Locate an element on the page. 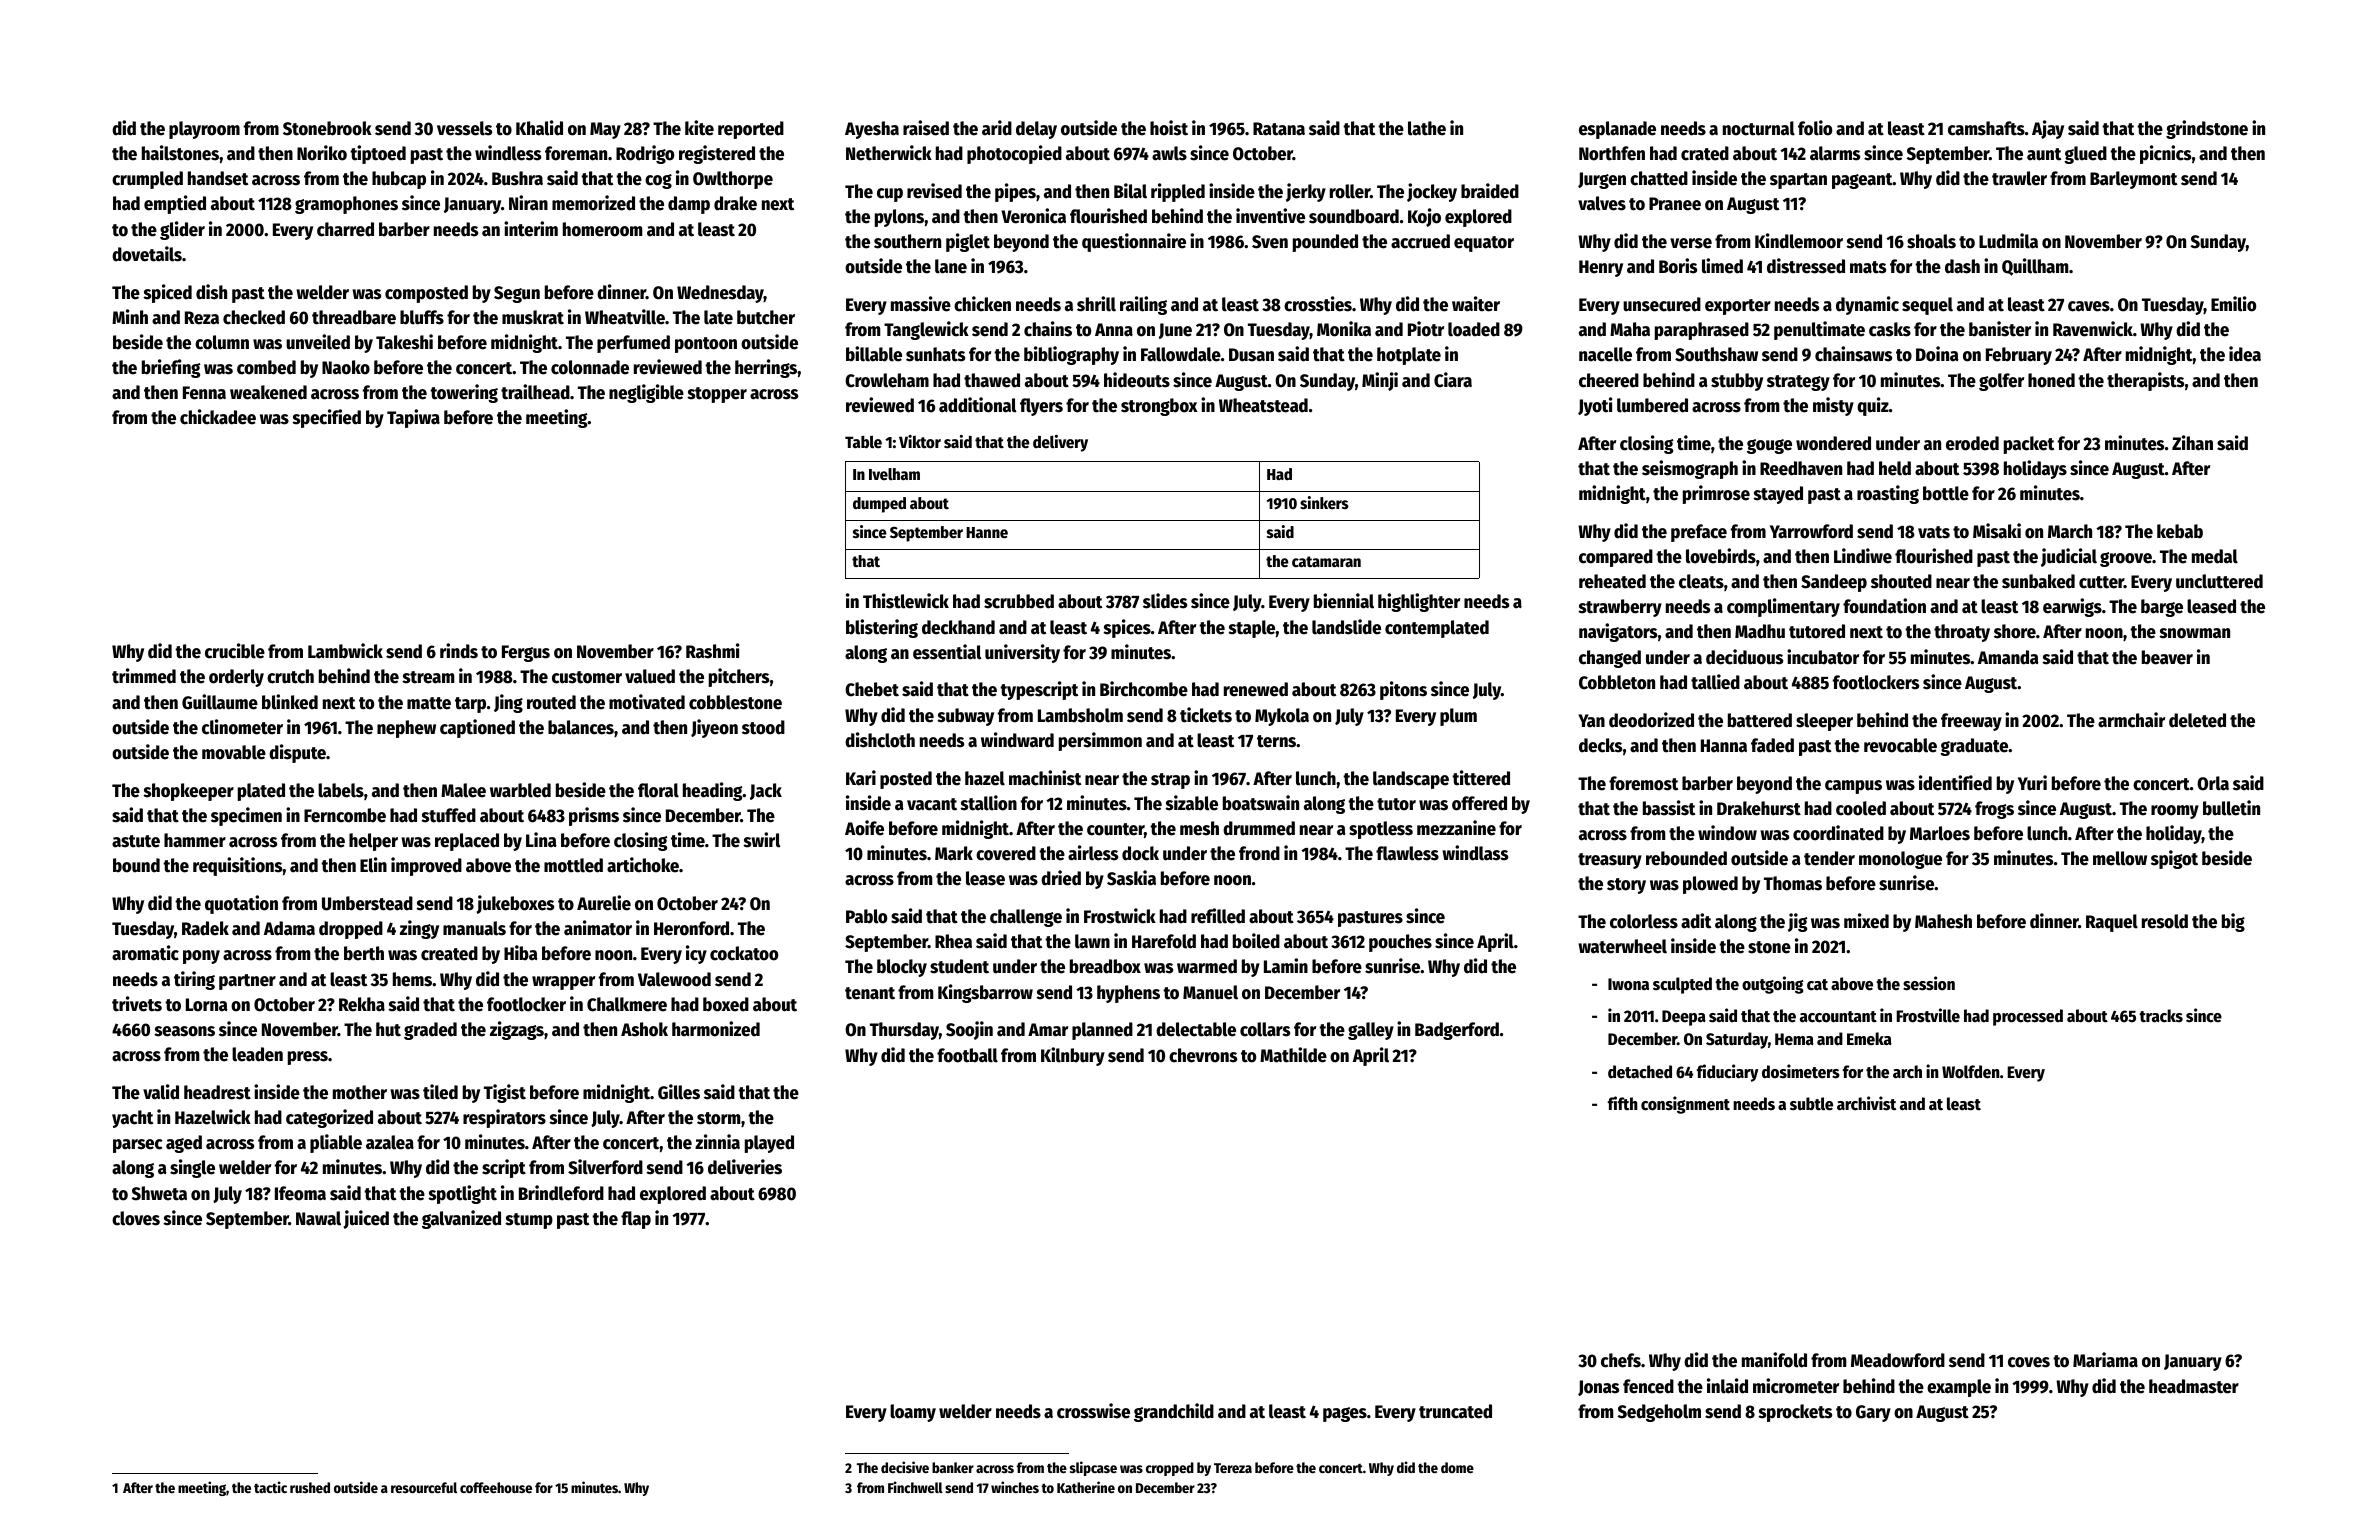 The height and width of the document is (1540, 2380). Khalid is located at coordinates (539, 128).
